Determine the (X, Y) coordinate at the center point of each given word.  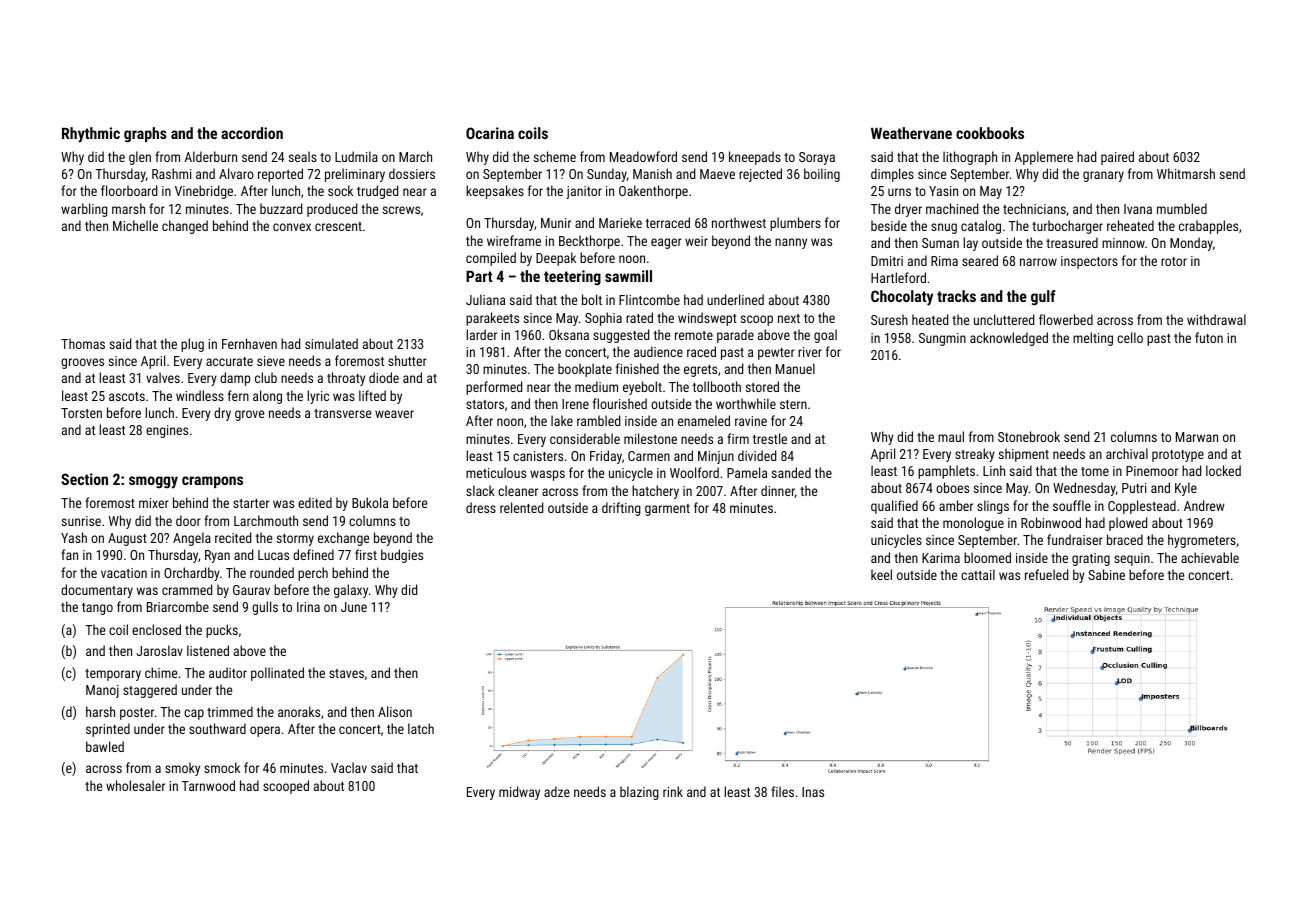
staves (346, 673)
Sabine (1106, 574)
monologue (973, 524)
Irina (308, 607)
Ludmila (356, 156)
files (782, 791)
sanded (791, 472)
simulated (331, 343)
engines (167, 431)
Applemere (1043, 158)
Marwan (1197, 437)
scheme (555, 156)
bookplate (585, 370)
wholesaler (135, 785)
